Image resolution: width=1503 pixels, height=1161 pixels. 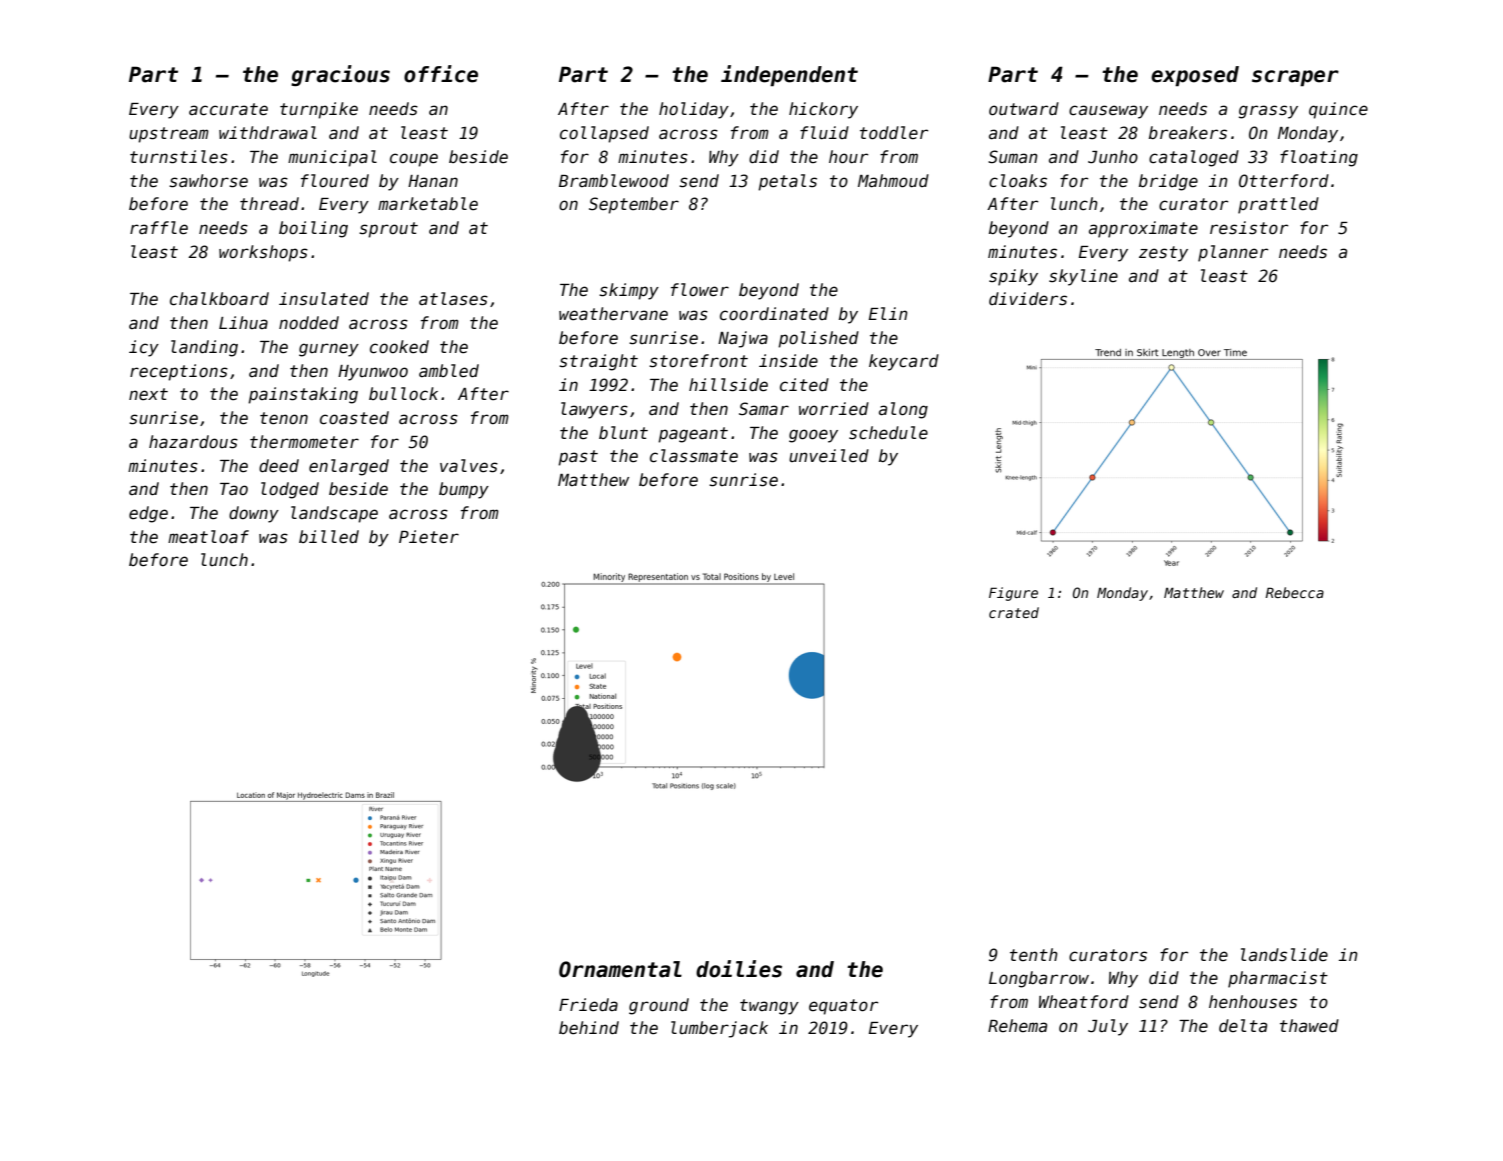 I want to click on schedule, so click(x=888, y=433).
